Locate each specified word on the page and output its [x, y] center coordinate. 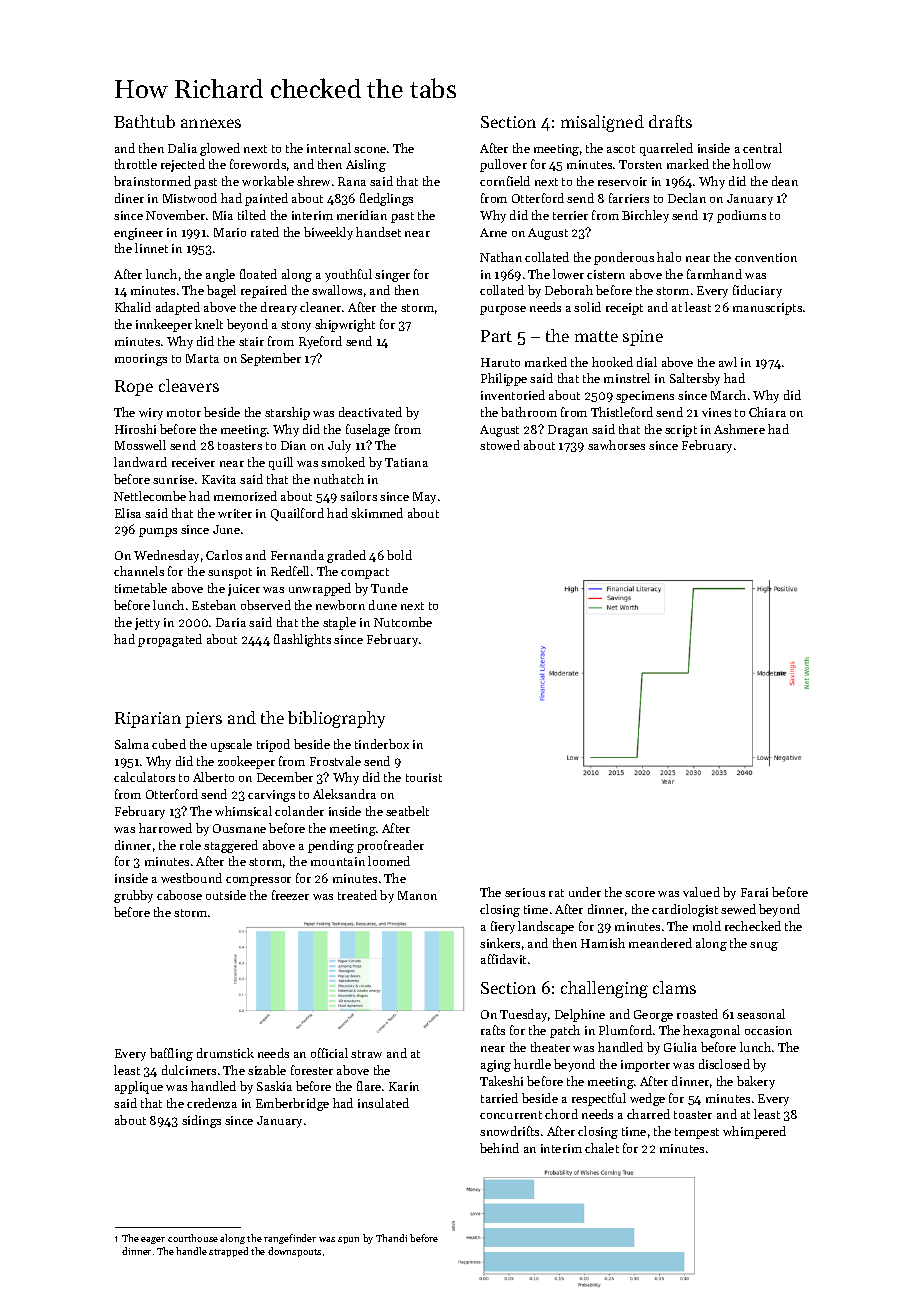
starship [287, 413]
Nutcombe [403, 622]
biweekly [328, 233]
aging [496, 1066]
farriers [629, 198]
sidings [201, 1121]
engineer [138, 234]
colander [299, 811]
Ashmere [739, 429]
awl [728, 362]
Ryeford [320, 342]
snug [764, 946]
